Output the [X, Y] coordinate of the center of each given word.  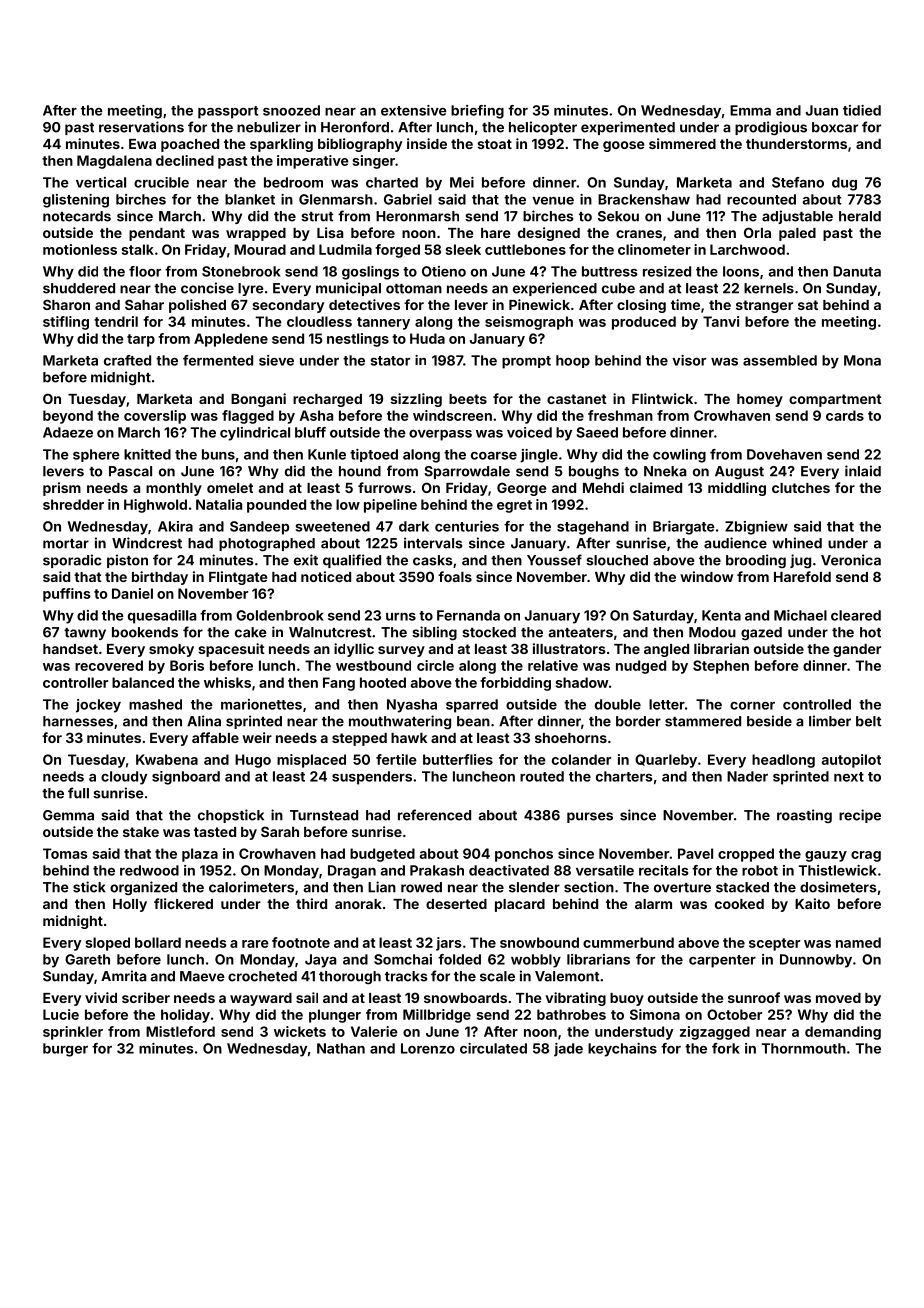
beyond [68, 417]
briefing [477, 112]
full [78, 793]
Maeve [202, 976]
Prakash [437, 870]
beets [468, 399]
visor [689, 360]
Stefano [798, 182]
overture [682, 888]
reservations [141, 127]
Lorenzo [428, 1048]
